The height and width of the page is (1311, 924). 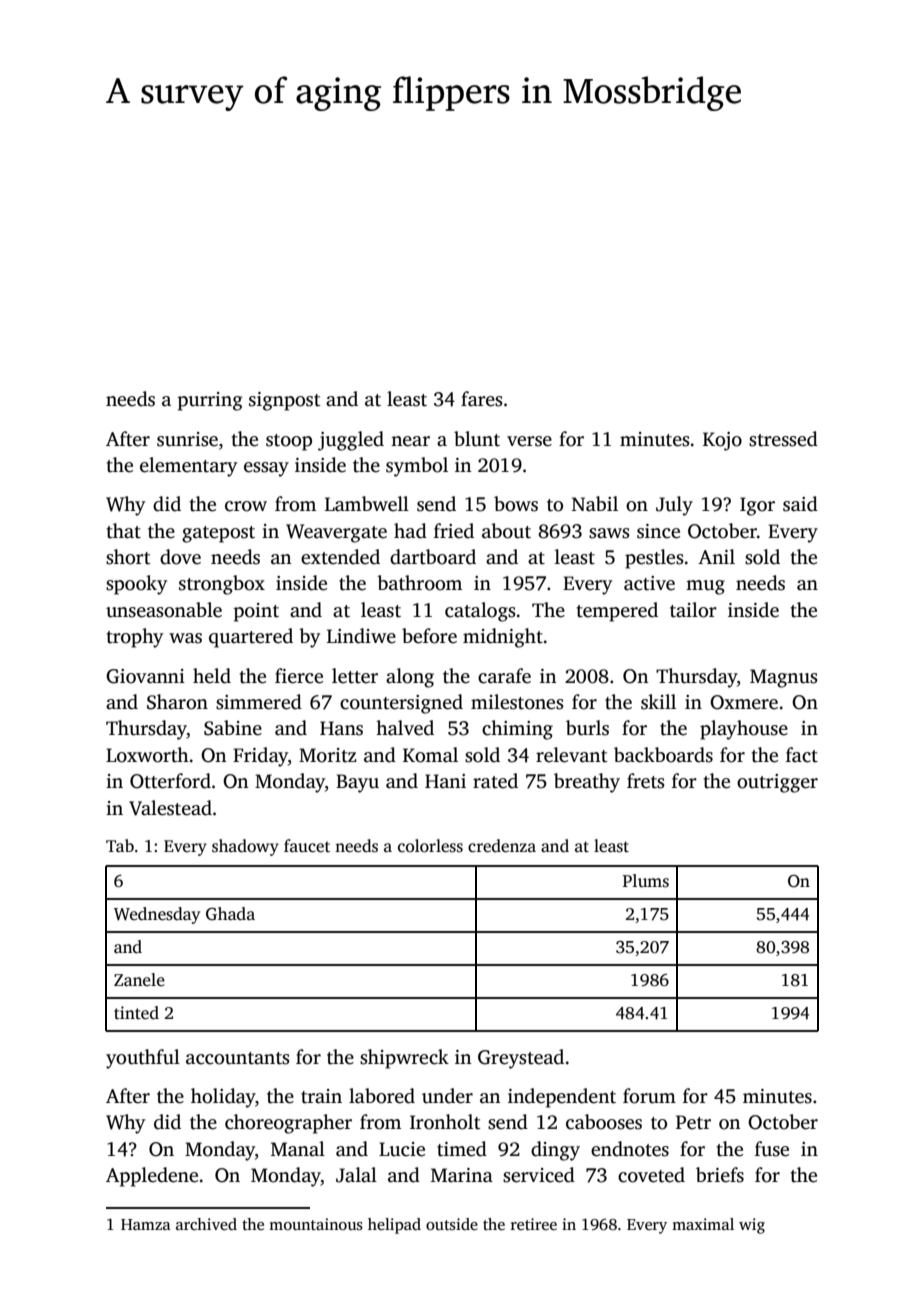 What do you see at coordinates (404, 1059) in the page?
I see `shipwreck` at bounding box center [404, 1059].
